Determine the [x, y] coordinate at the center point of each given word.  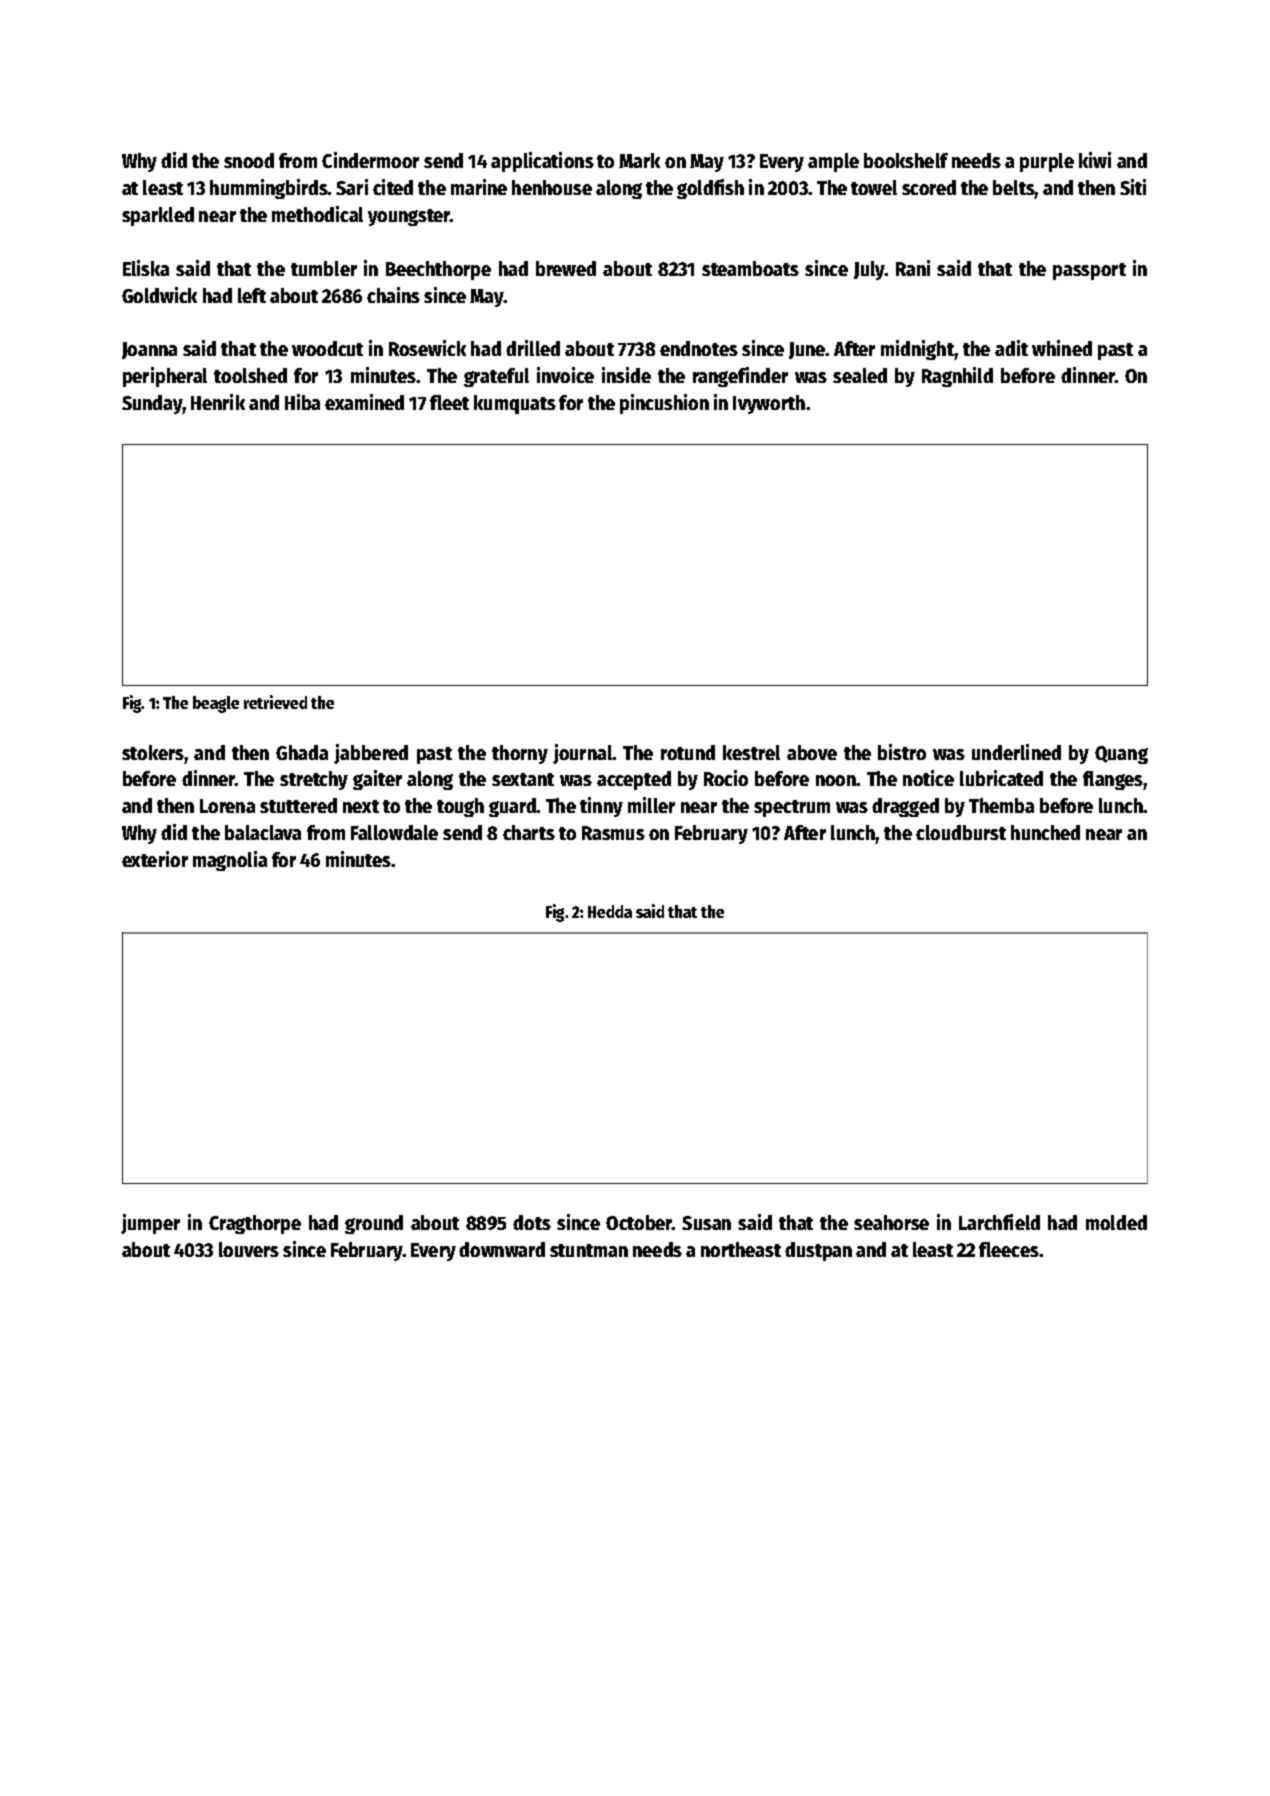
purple [1047, 162]
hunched [1045, 832]
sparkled [158, 216]
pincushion [664, 404]
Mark [639, 160]
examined [364, 402]
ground [374, 1224]
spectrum [792, 808]
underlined [1016, 752]
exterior [155, 859]
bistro [902, 752]
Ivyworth [769, 404]
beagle [216, 704]
